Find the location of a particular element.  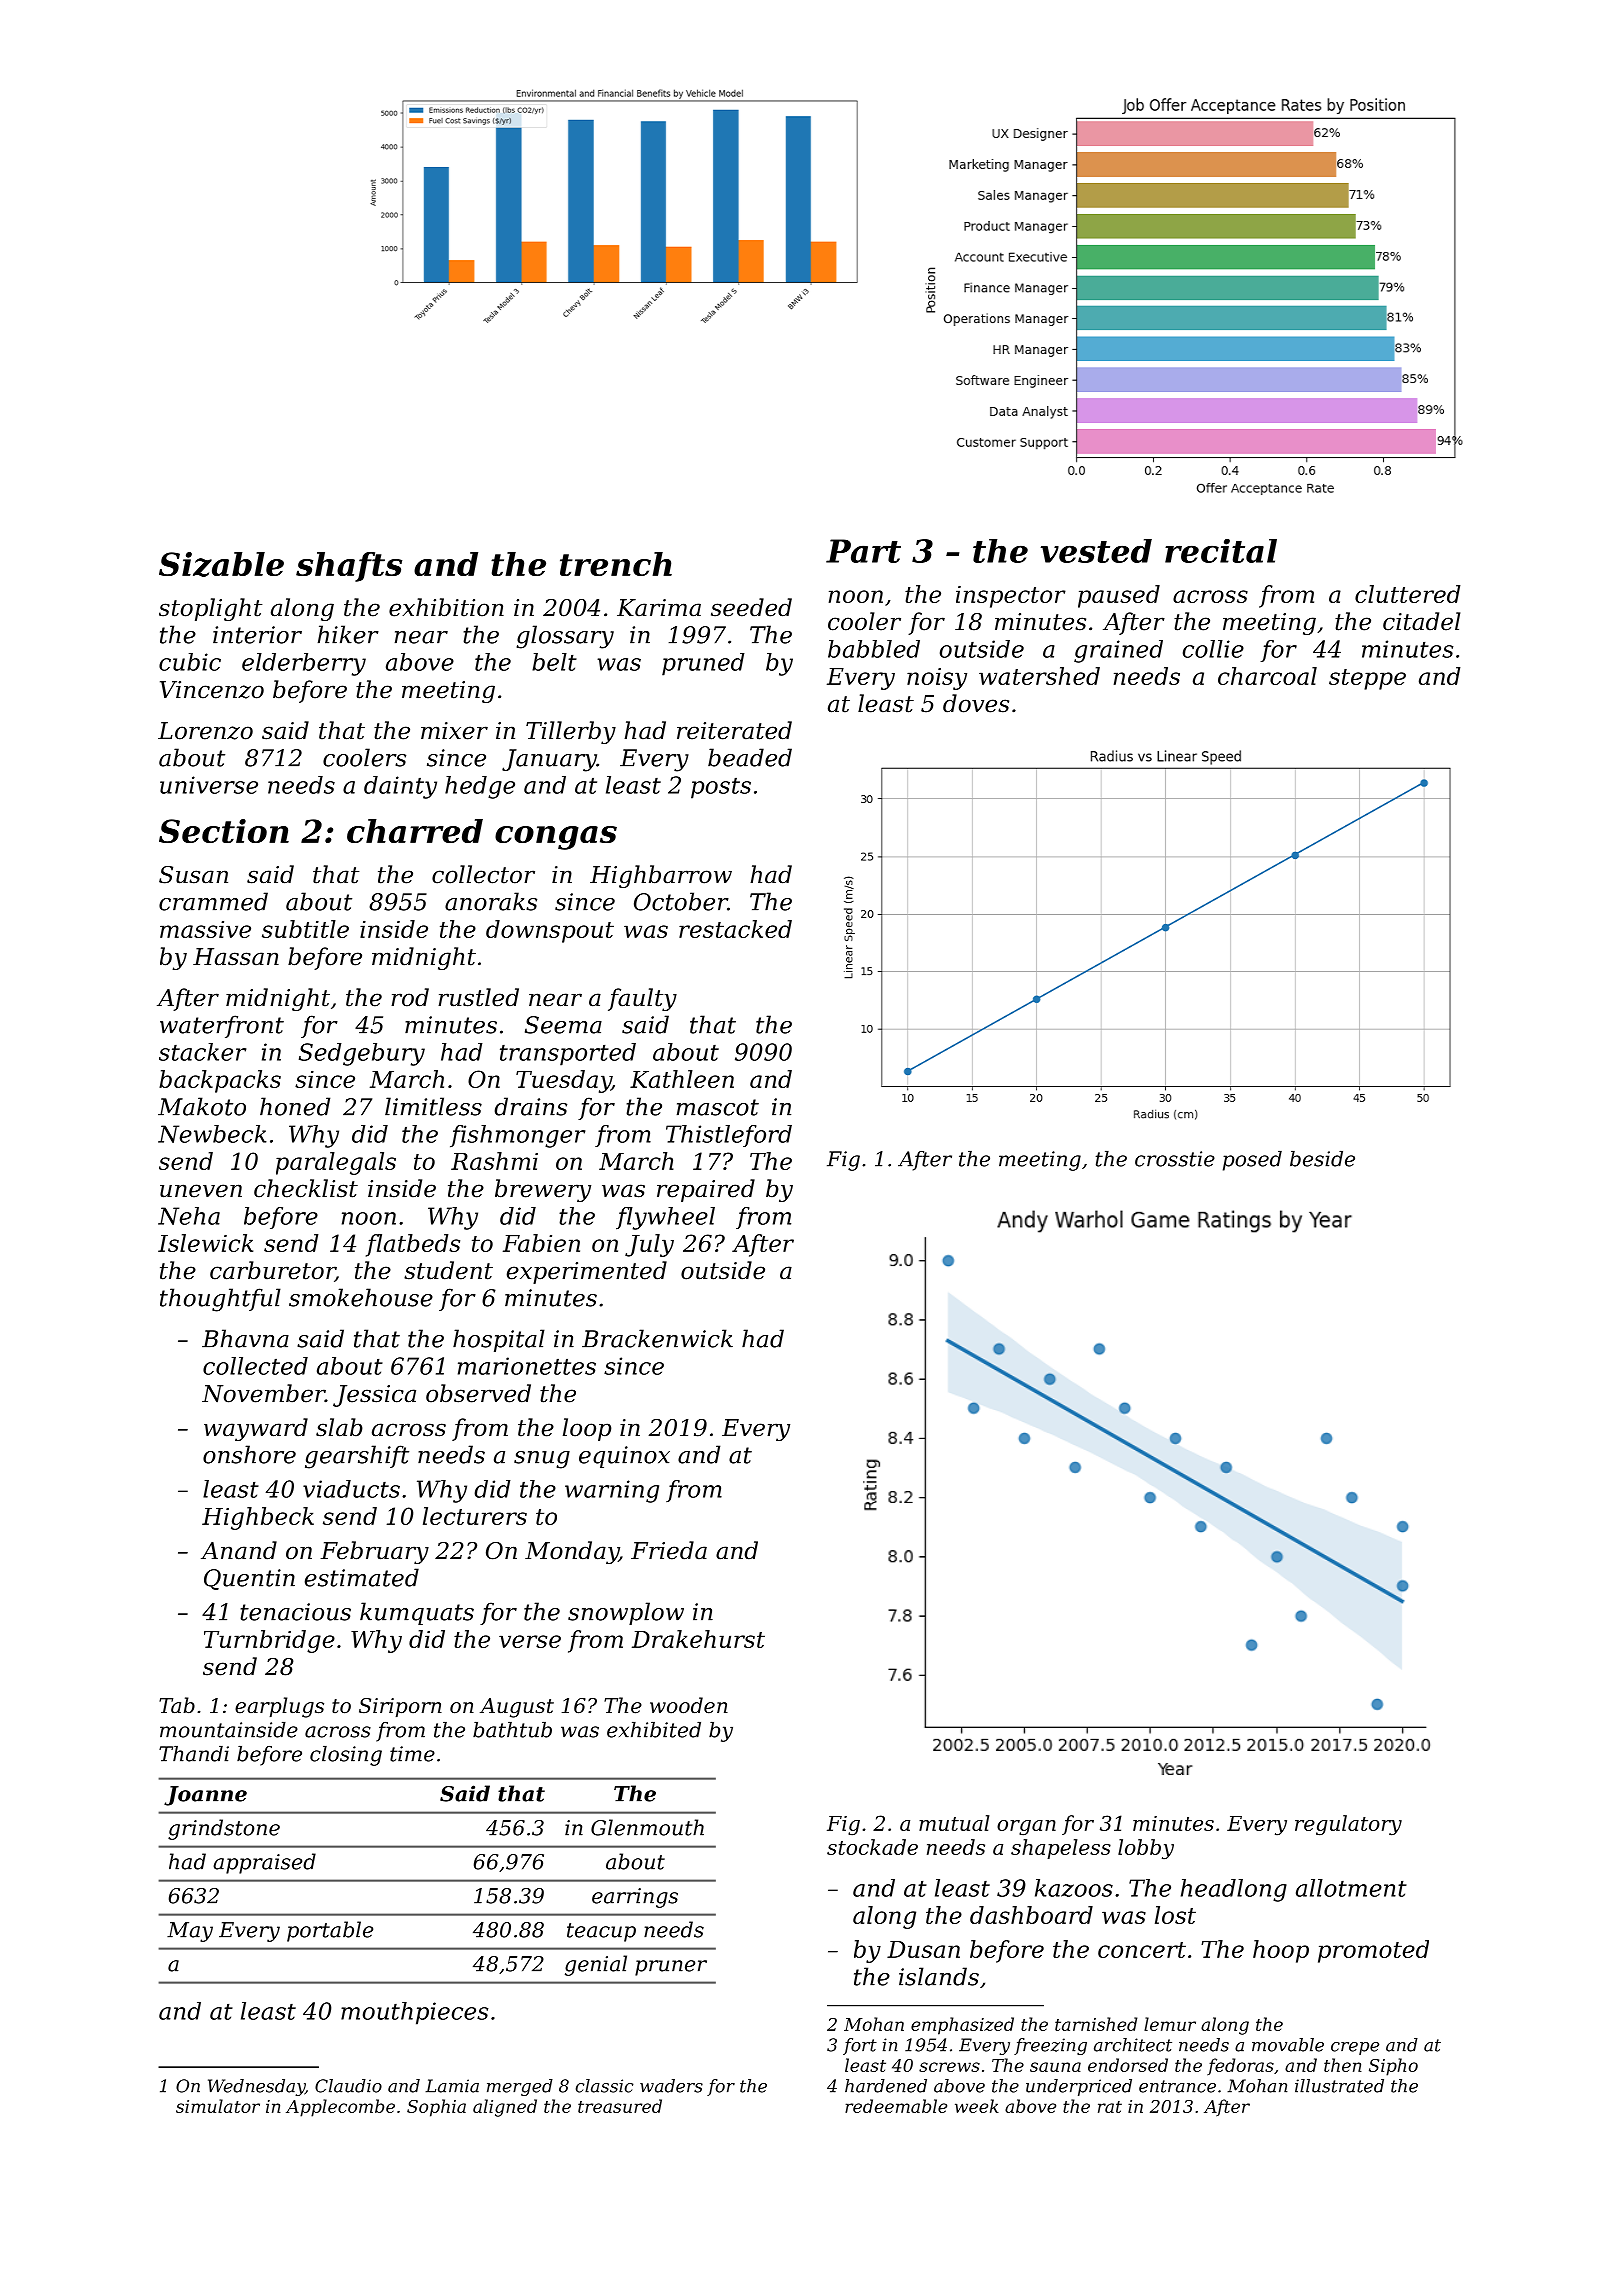

congas is located at coordinates (556, 838).
